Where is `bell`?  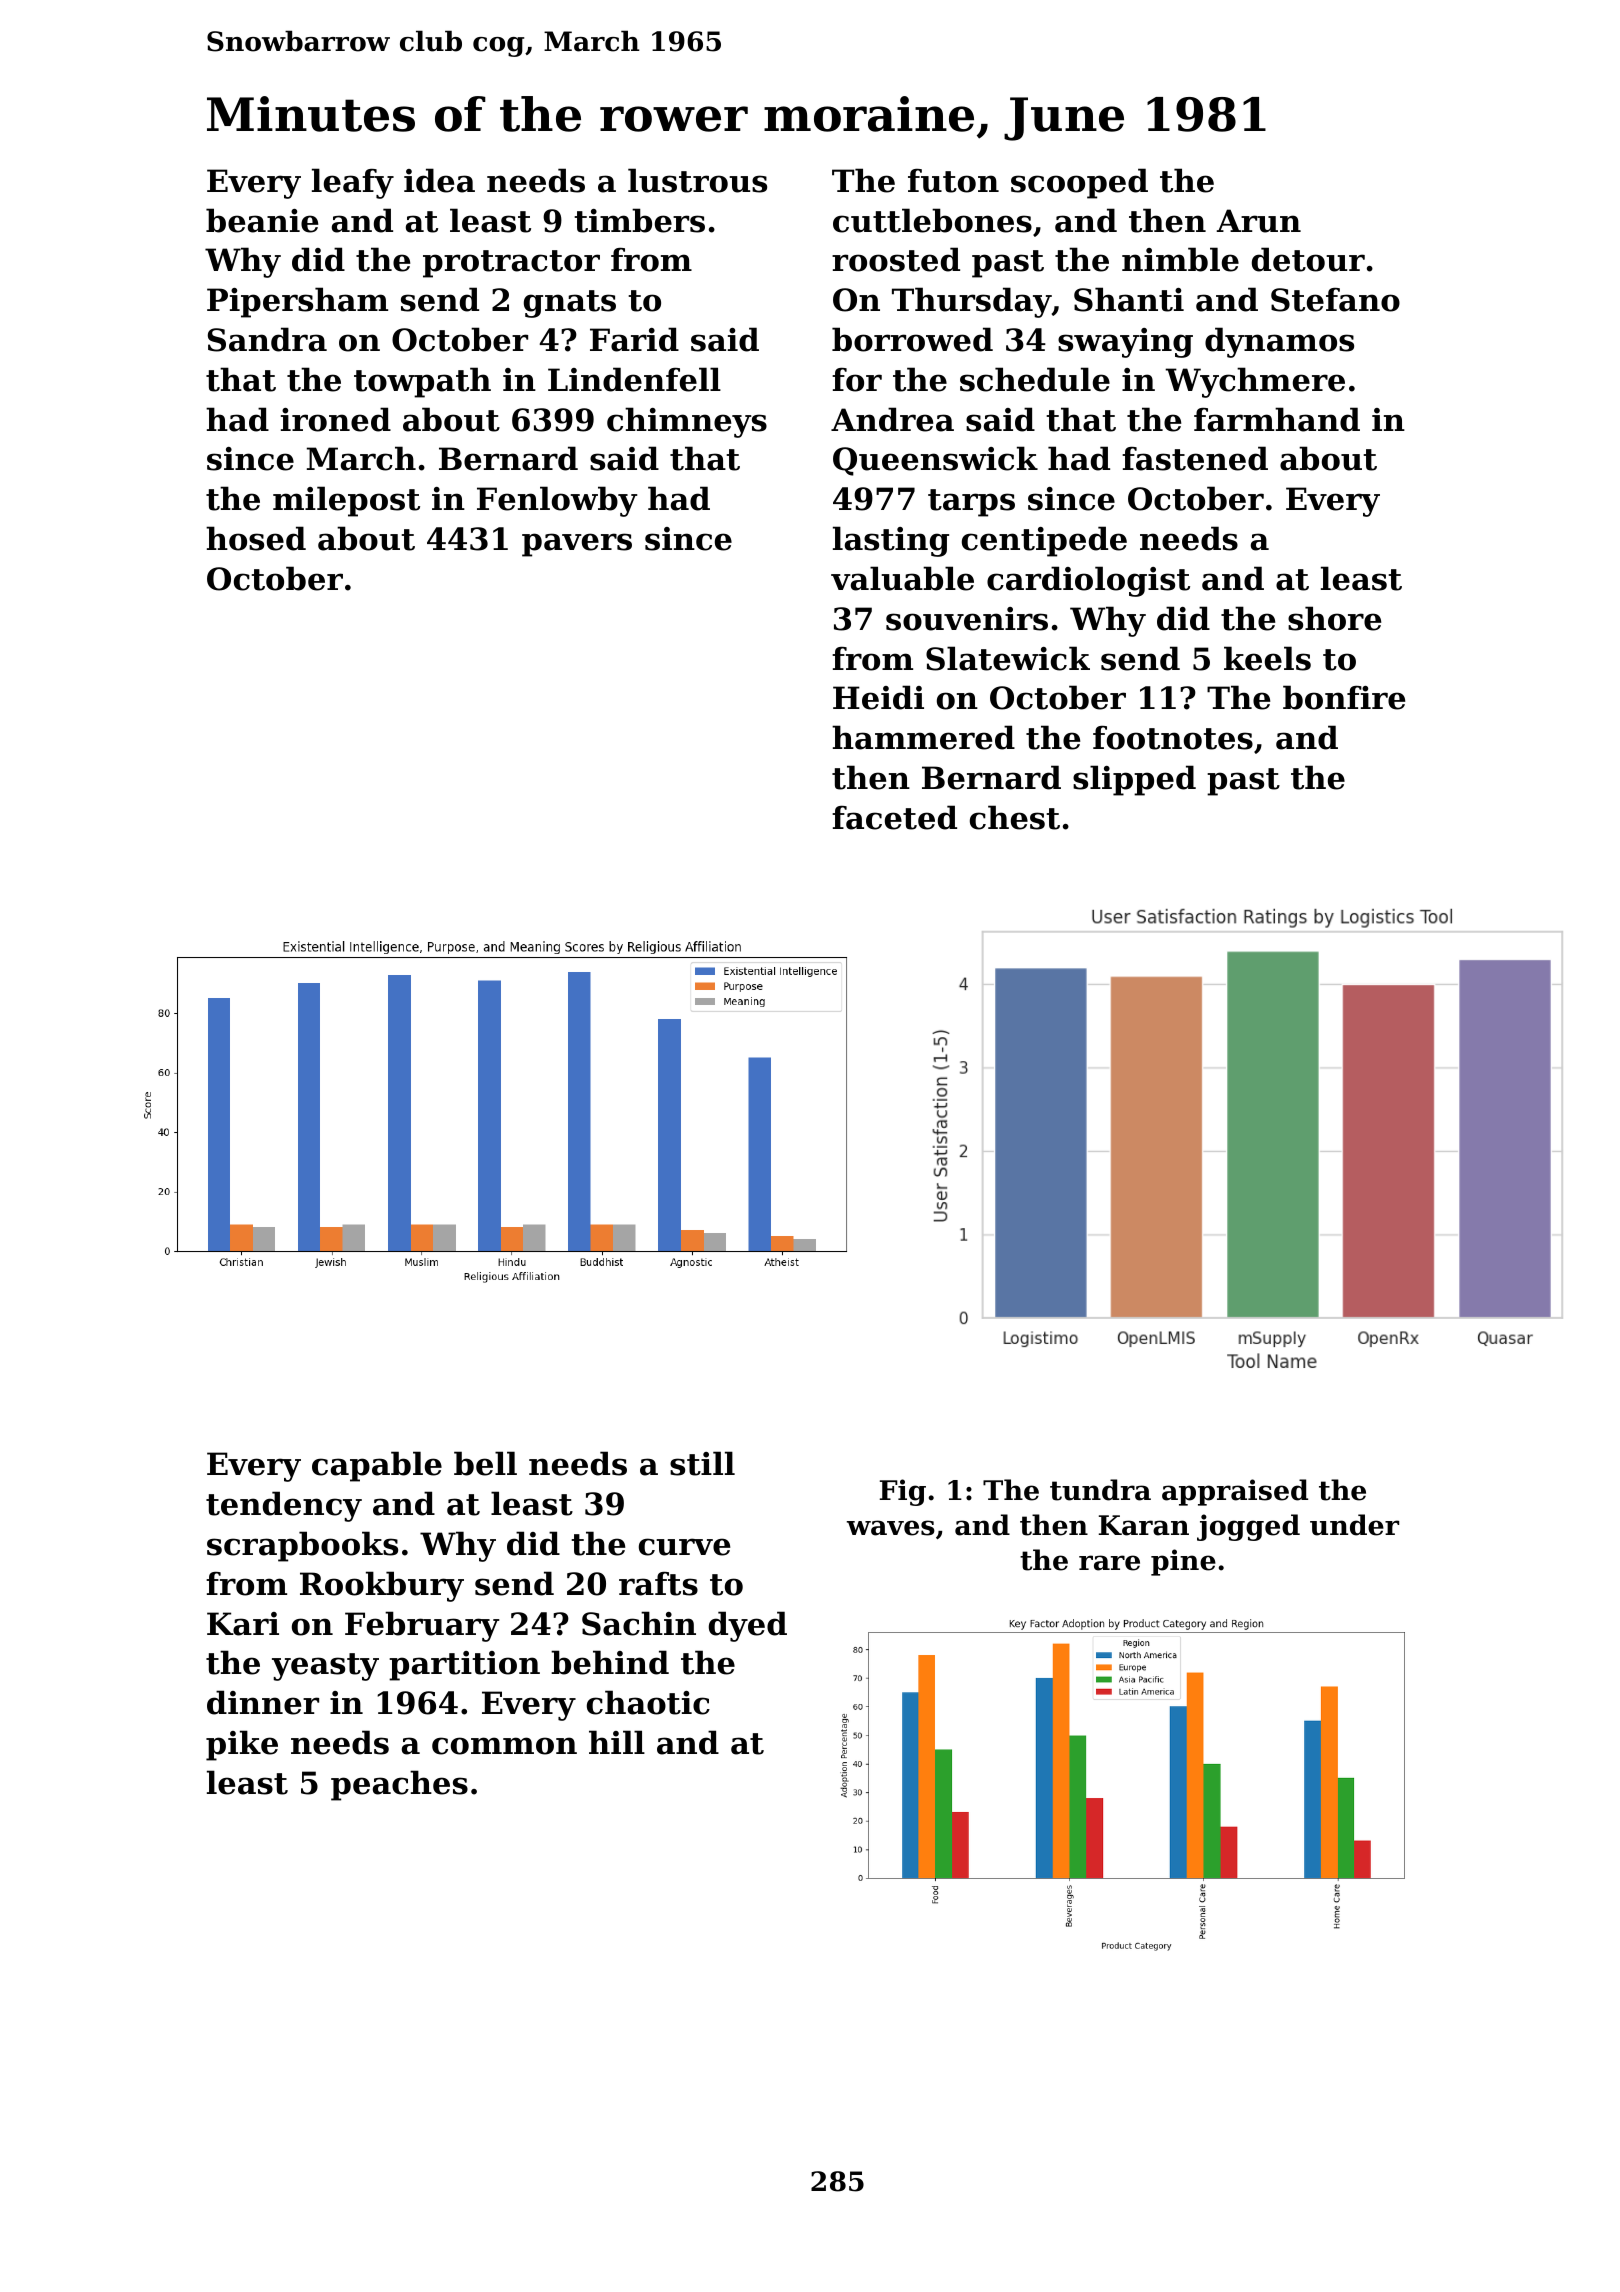 bell is located at coordinates (485, 1463).
